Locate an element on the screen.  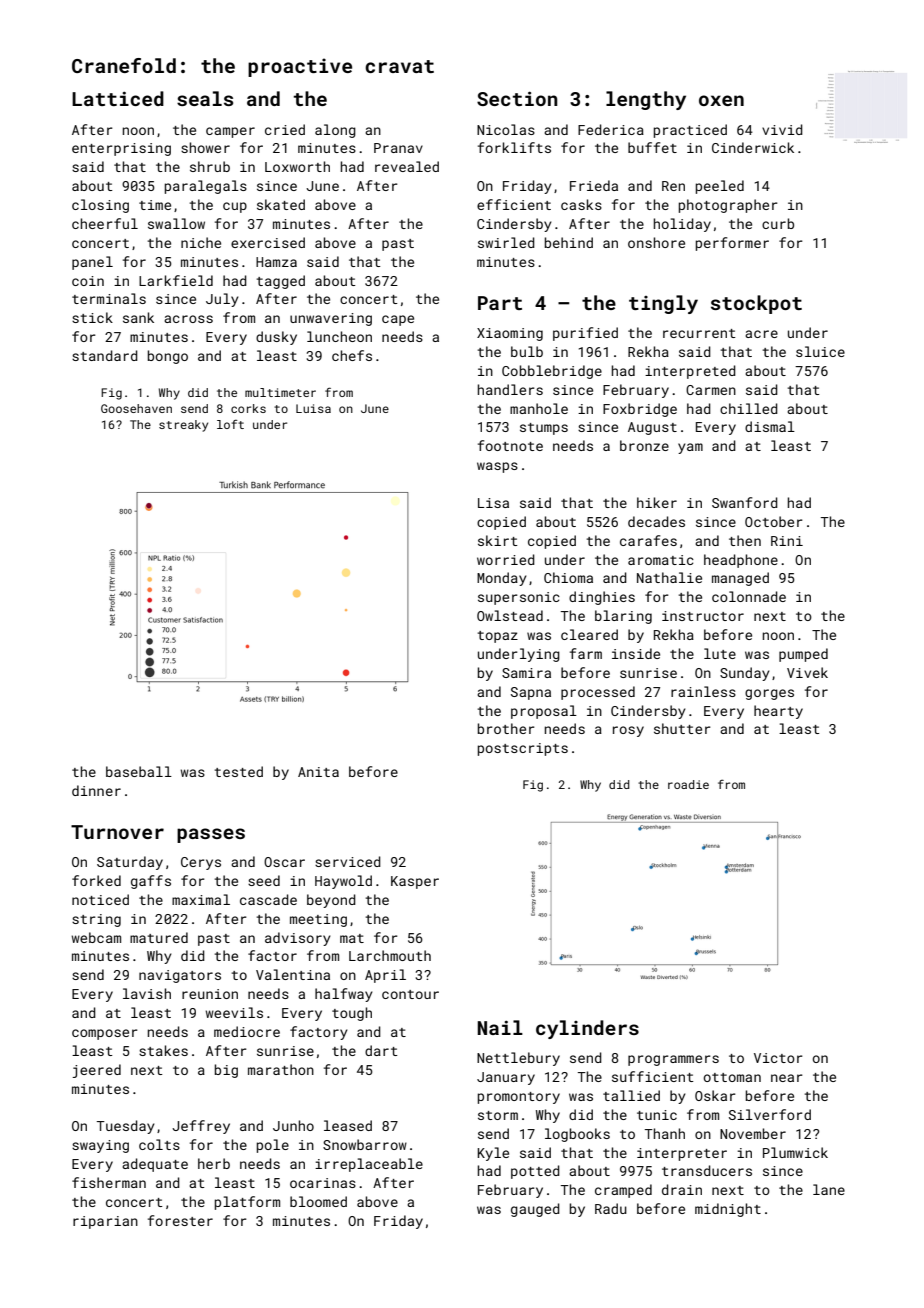
cup is located at coordinates (235, 207).
